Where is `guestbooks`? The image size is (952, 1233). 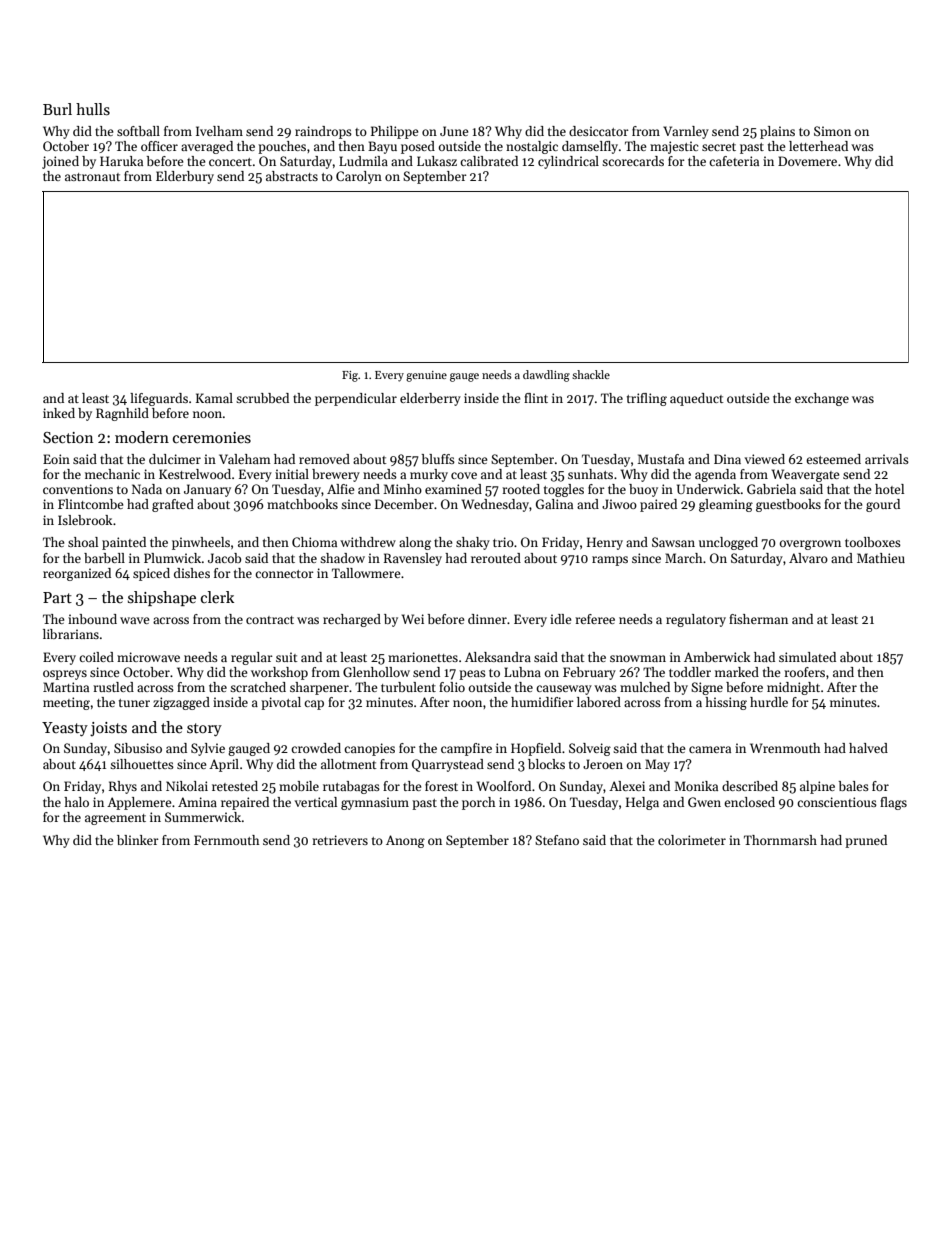
guestbooks is located at coordinates (788, 505).
